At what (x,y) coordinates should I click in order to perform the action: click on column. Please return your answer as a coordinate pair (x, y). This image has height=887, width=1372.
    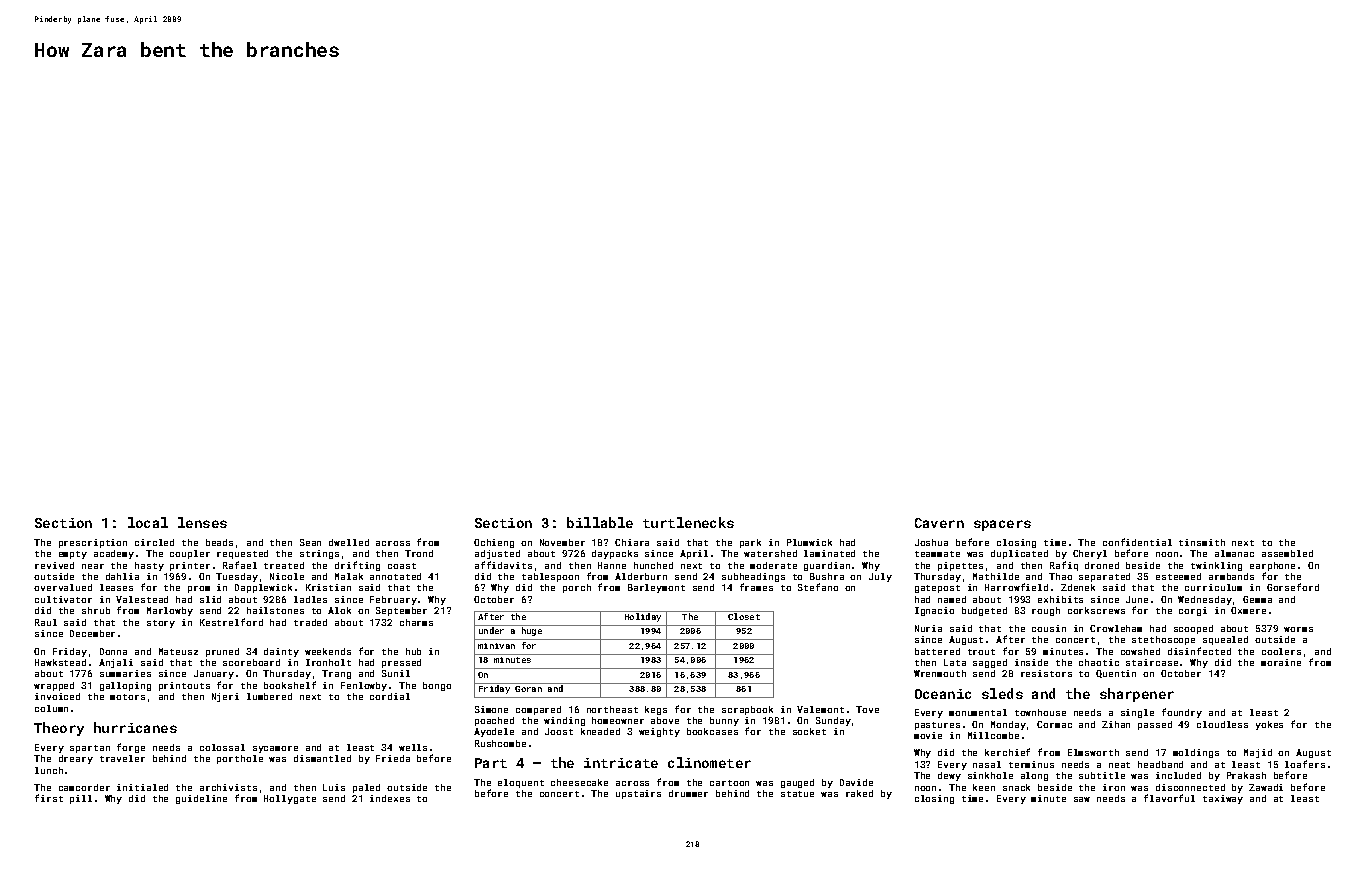
    Looking at the image, I should click on (51, 708).
